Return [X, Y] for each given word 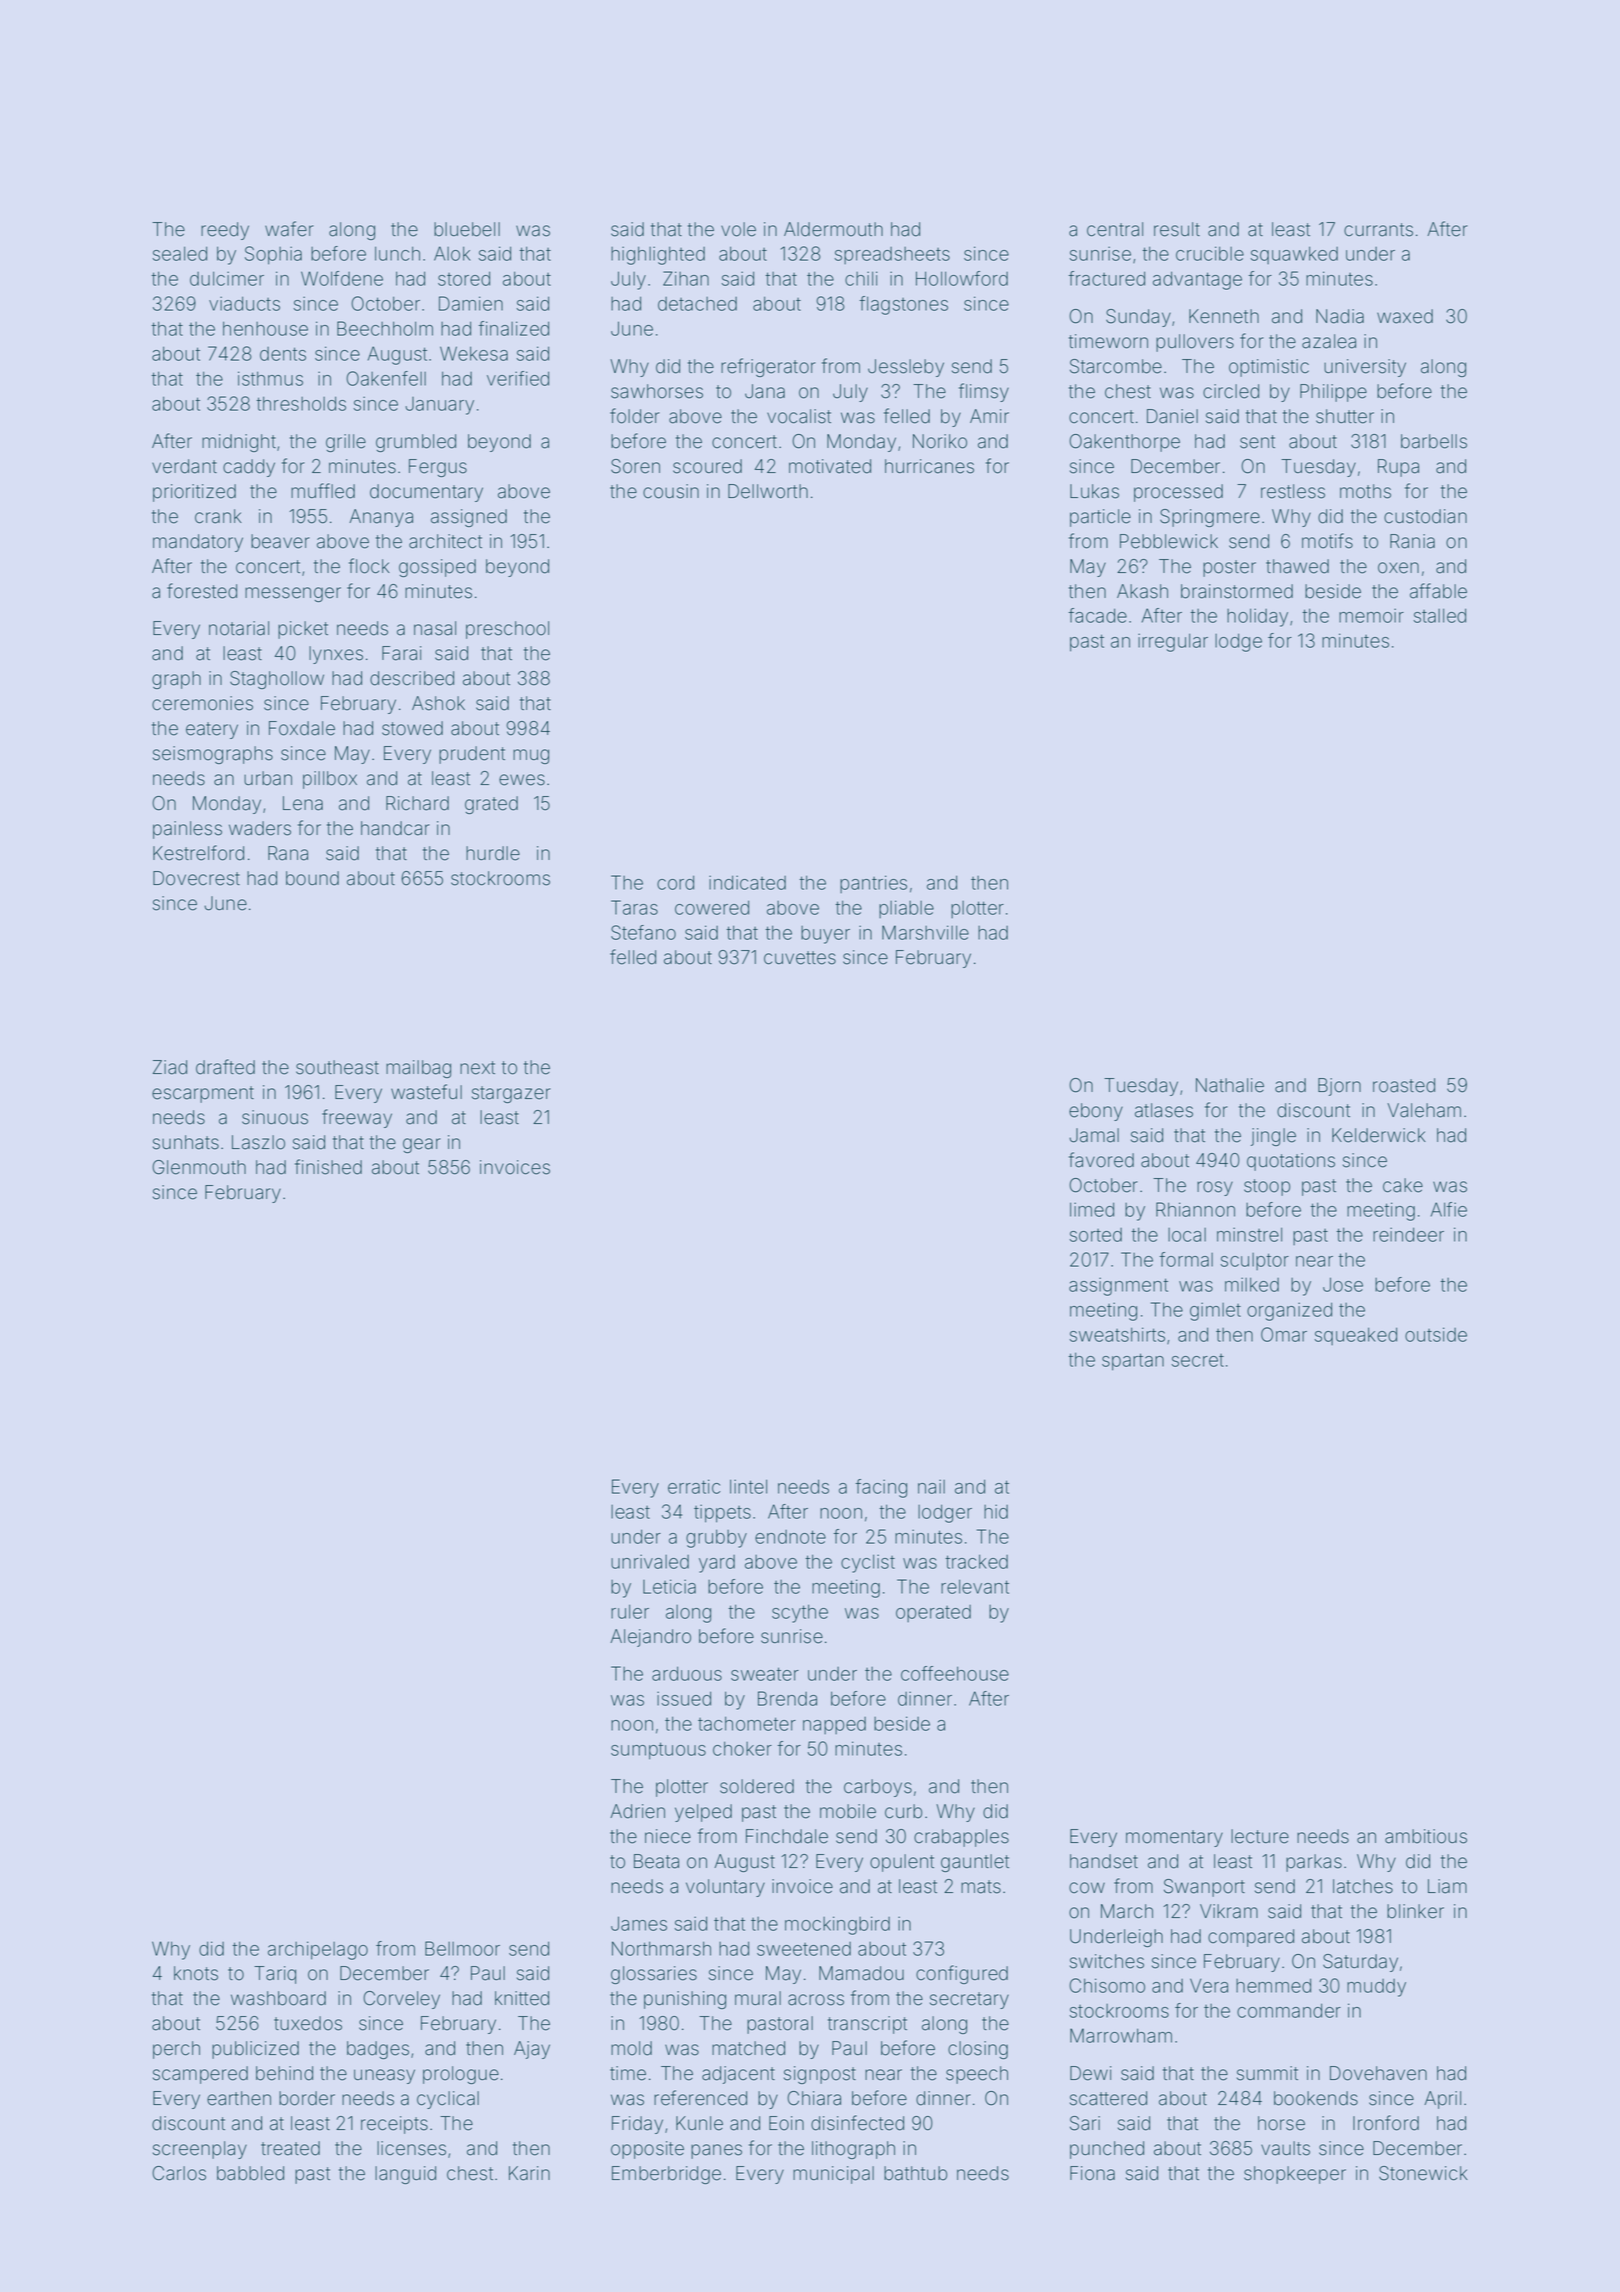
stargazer [511, 1094]
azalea [1329, 341]
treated [290, 2148]
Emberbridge [666, 2175]
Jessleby [906, 368]
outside [1436, 1334]
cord [675, 882]
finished [328, 1167]
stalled [1440, 615]
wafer [289, 229]
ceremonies [202, 703]
